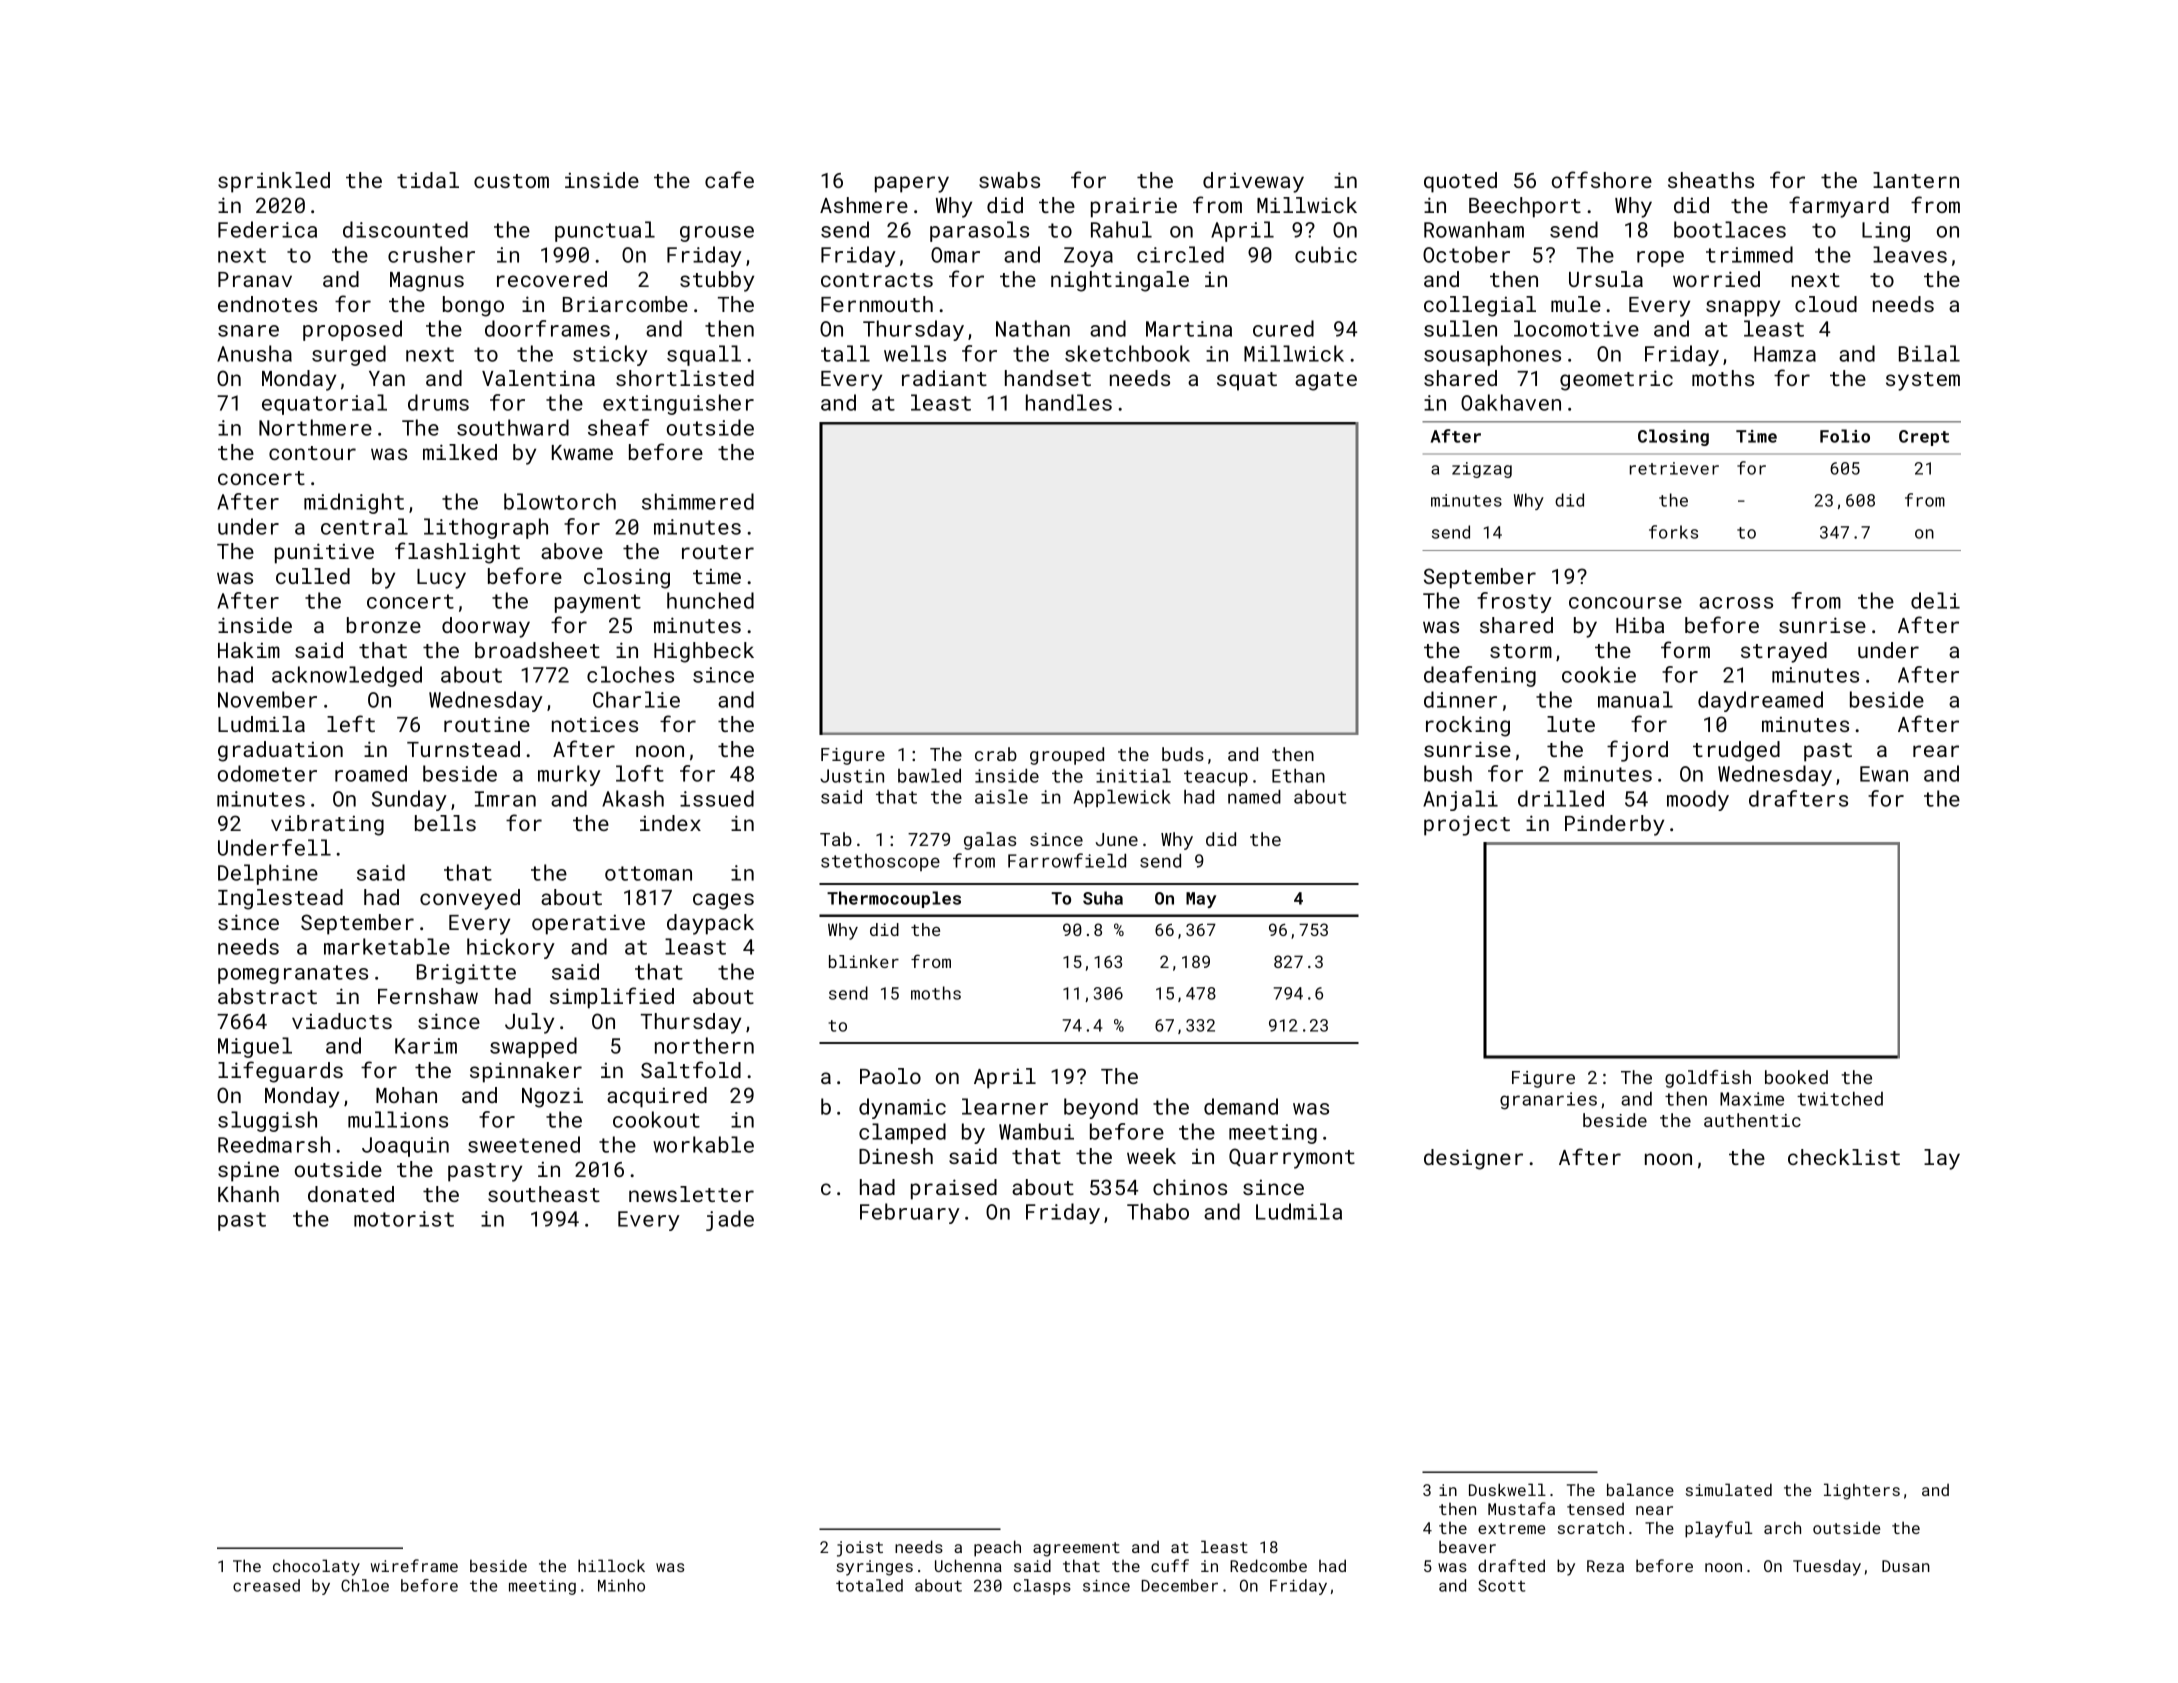  I want to click on project, so click(1467, 825).
